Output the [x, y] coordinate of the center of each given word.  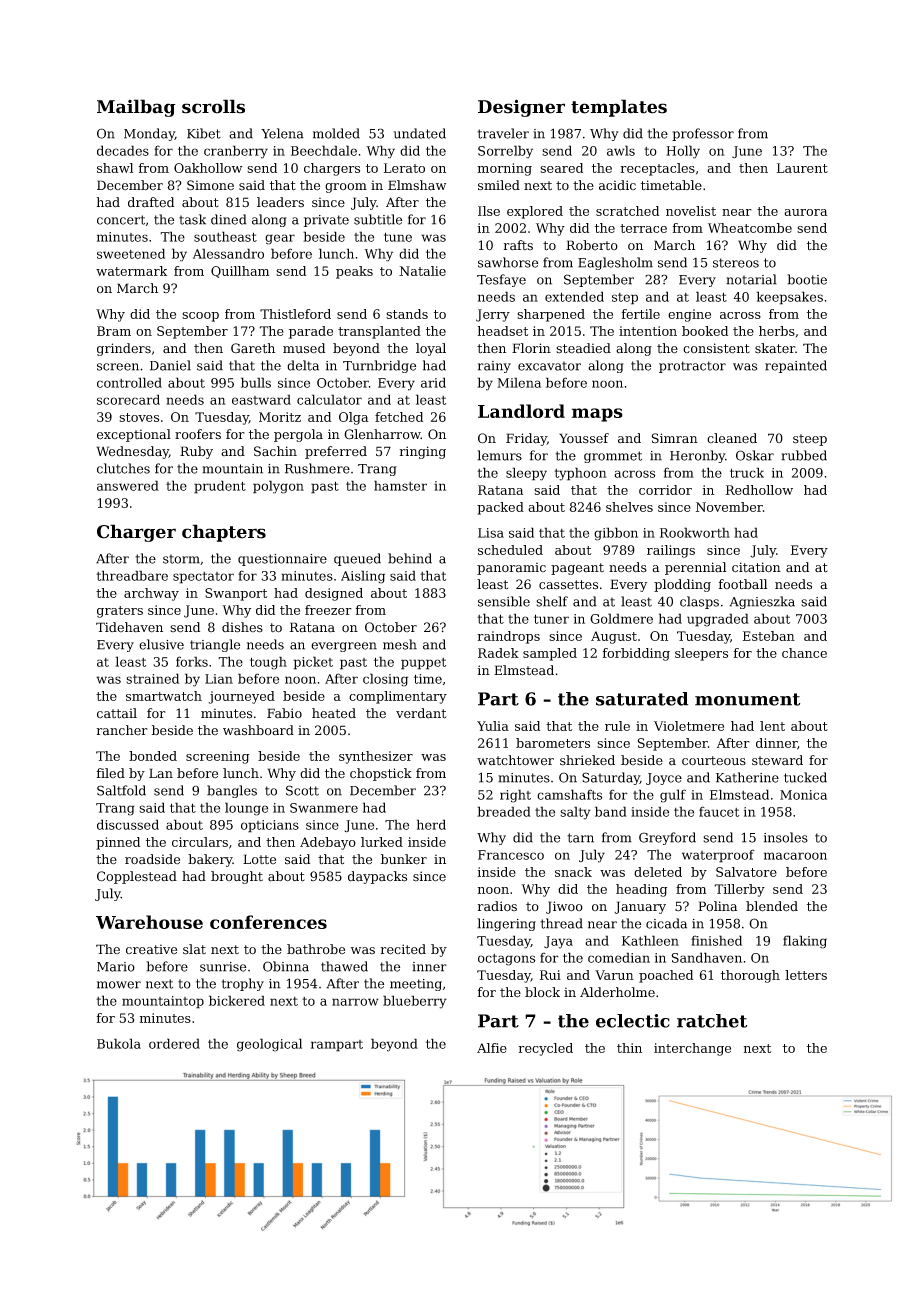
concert [121, 220]
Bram [114, 331]
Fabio [284, 713]
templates [619, 108]
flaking [805, 942]
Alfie [492, 1048]
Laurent [802, 168]
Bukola [119, 1043]
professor [703, 134]
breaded [504, 811]
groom [346, 188]
